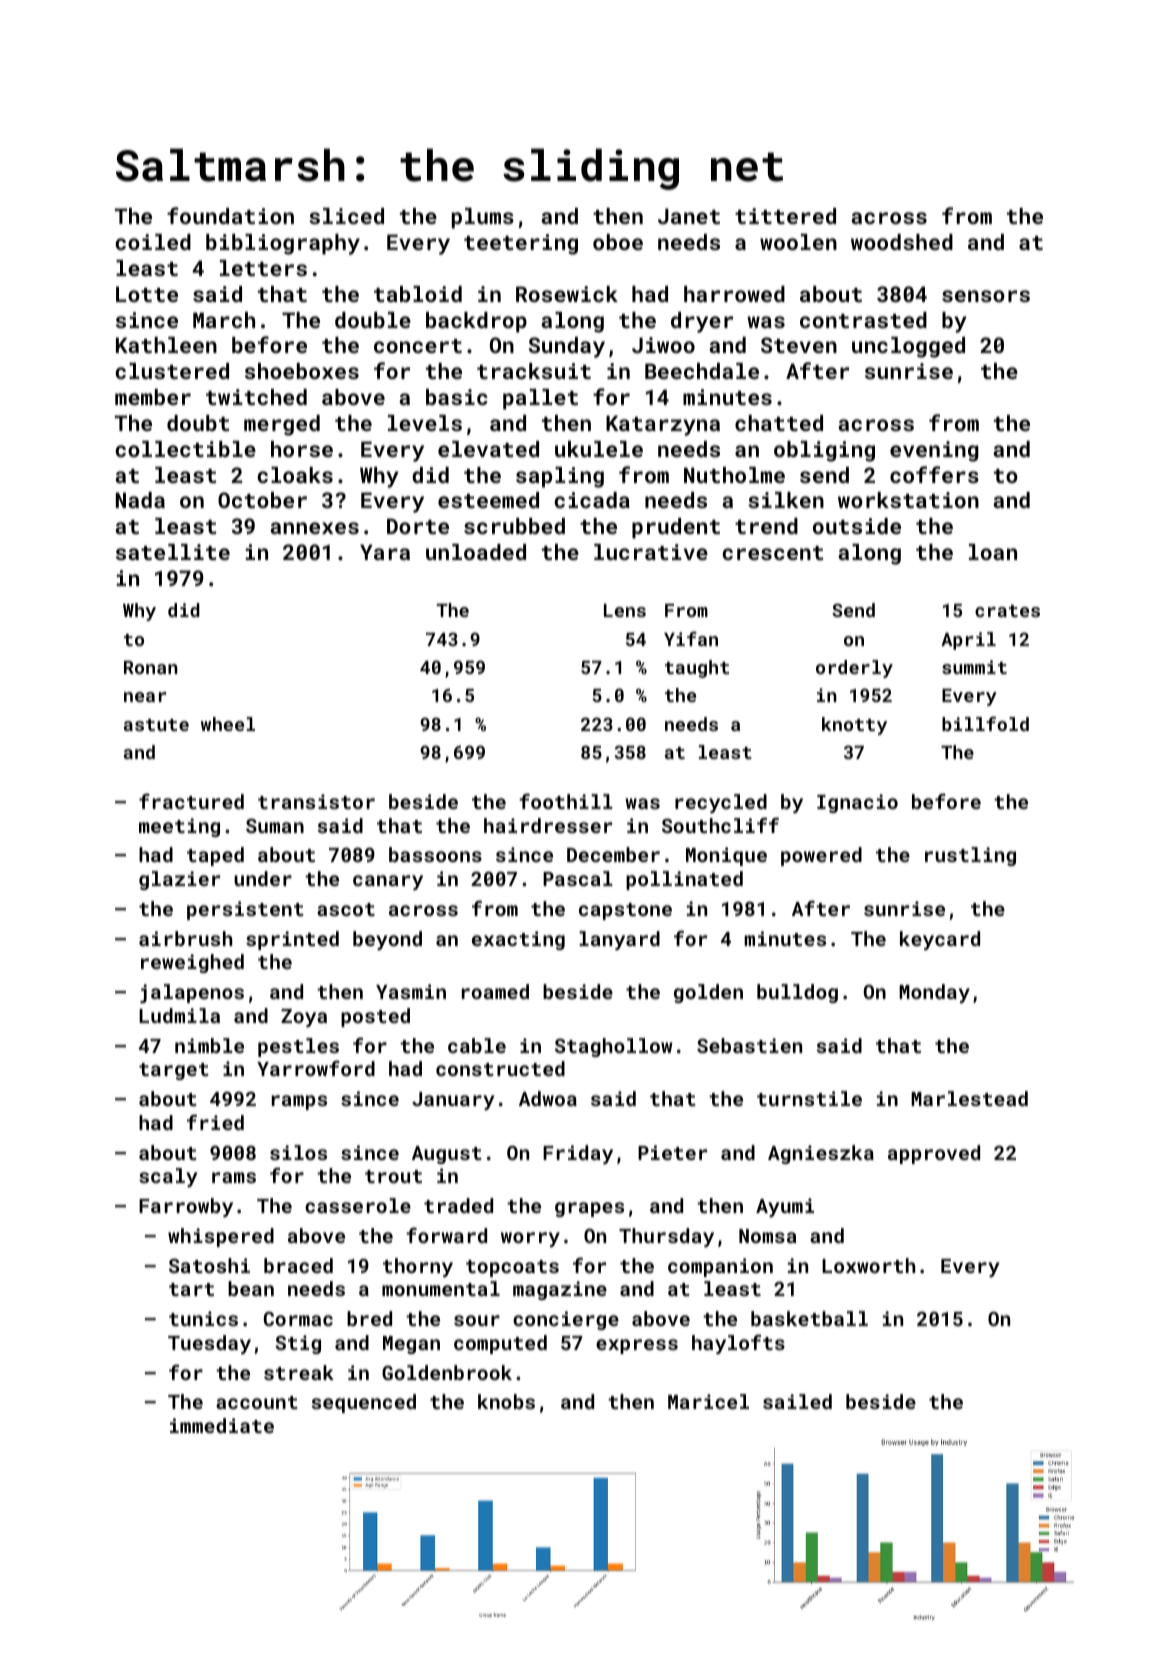  What do you see at coordinates (292, 940) in the screenshot?
I see `sprinted` at bounding box center [292, 940].
